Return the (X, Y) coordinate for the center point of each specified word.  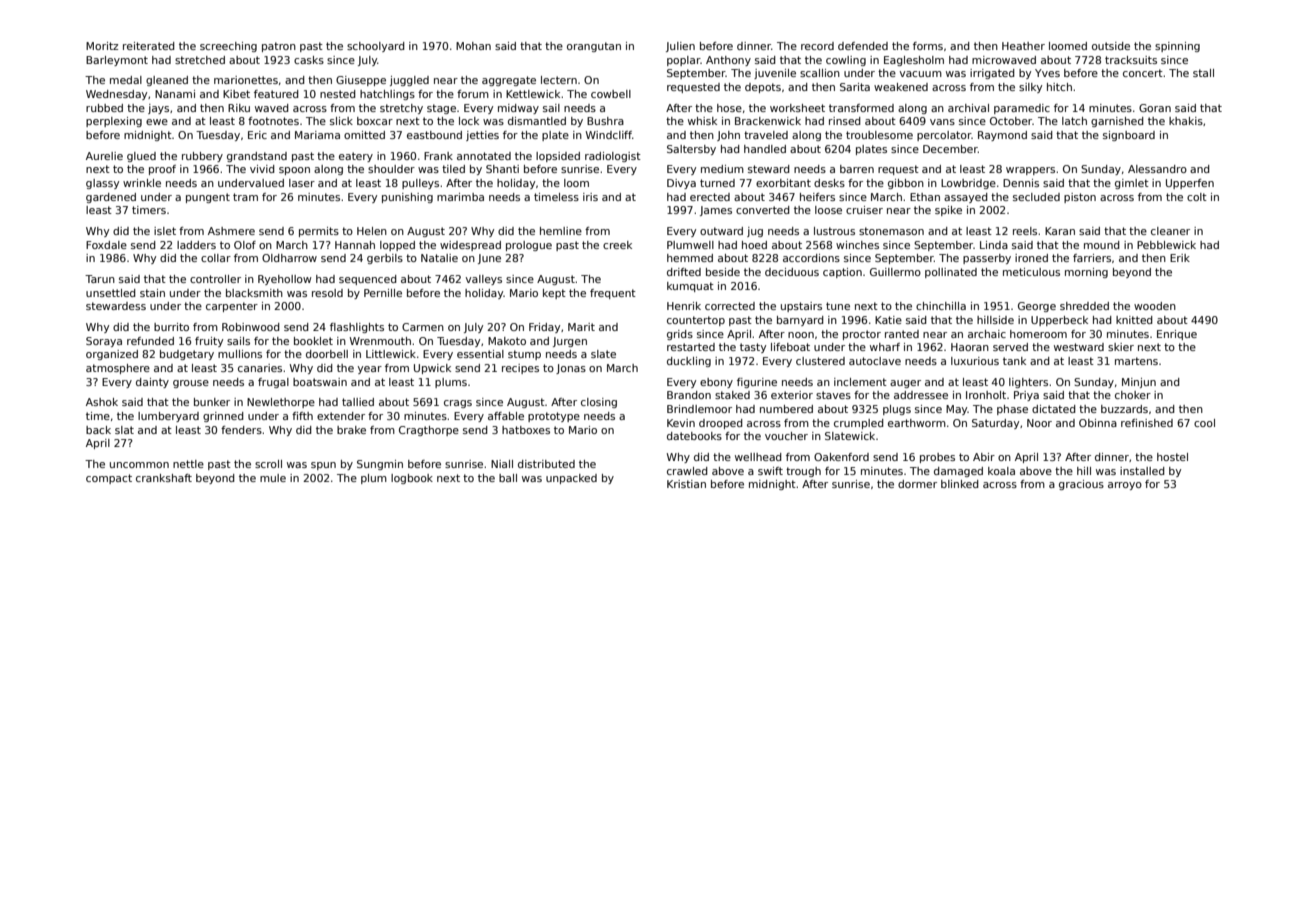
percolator (944, 136)
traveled (766, 135)
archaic (987, 334)
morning (1086, 273)
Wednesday (116, 95)
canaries (260, 368)
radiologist (613, 157)
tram (245, 197)
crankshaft (164, 478)
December (950, 149)
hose (729, 108)
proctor (862, 335)
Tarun (100, 279)
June (489, 259)
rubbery (202, 157)
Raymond (1002, 136)
